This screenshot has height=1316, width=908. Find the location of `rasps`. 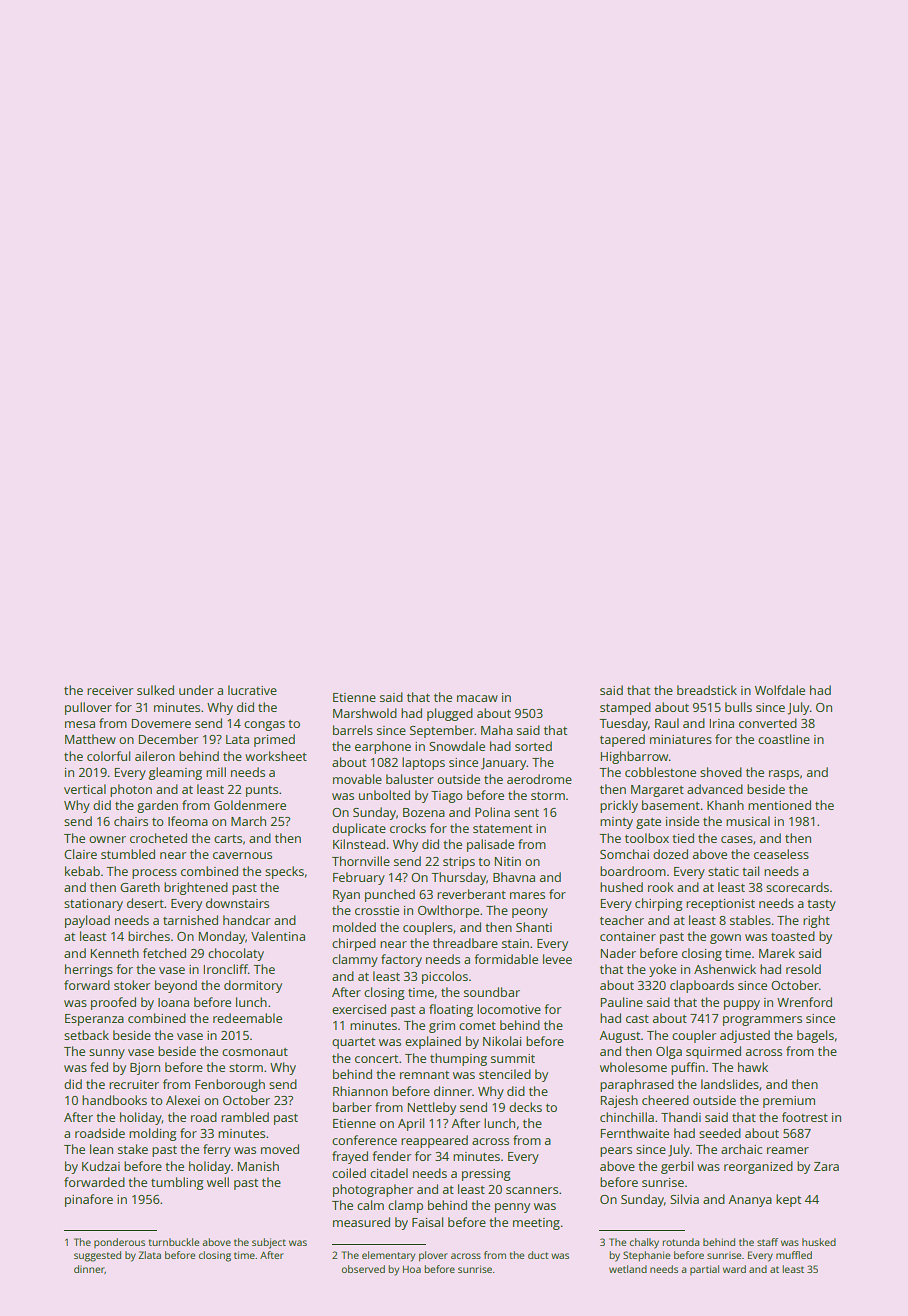

rasps is located at coordinates (784, 775).
